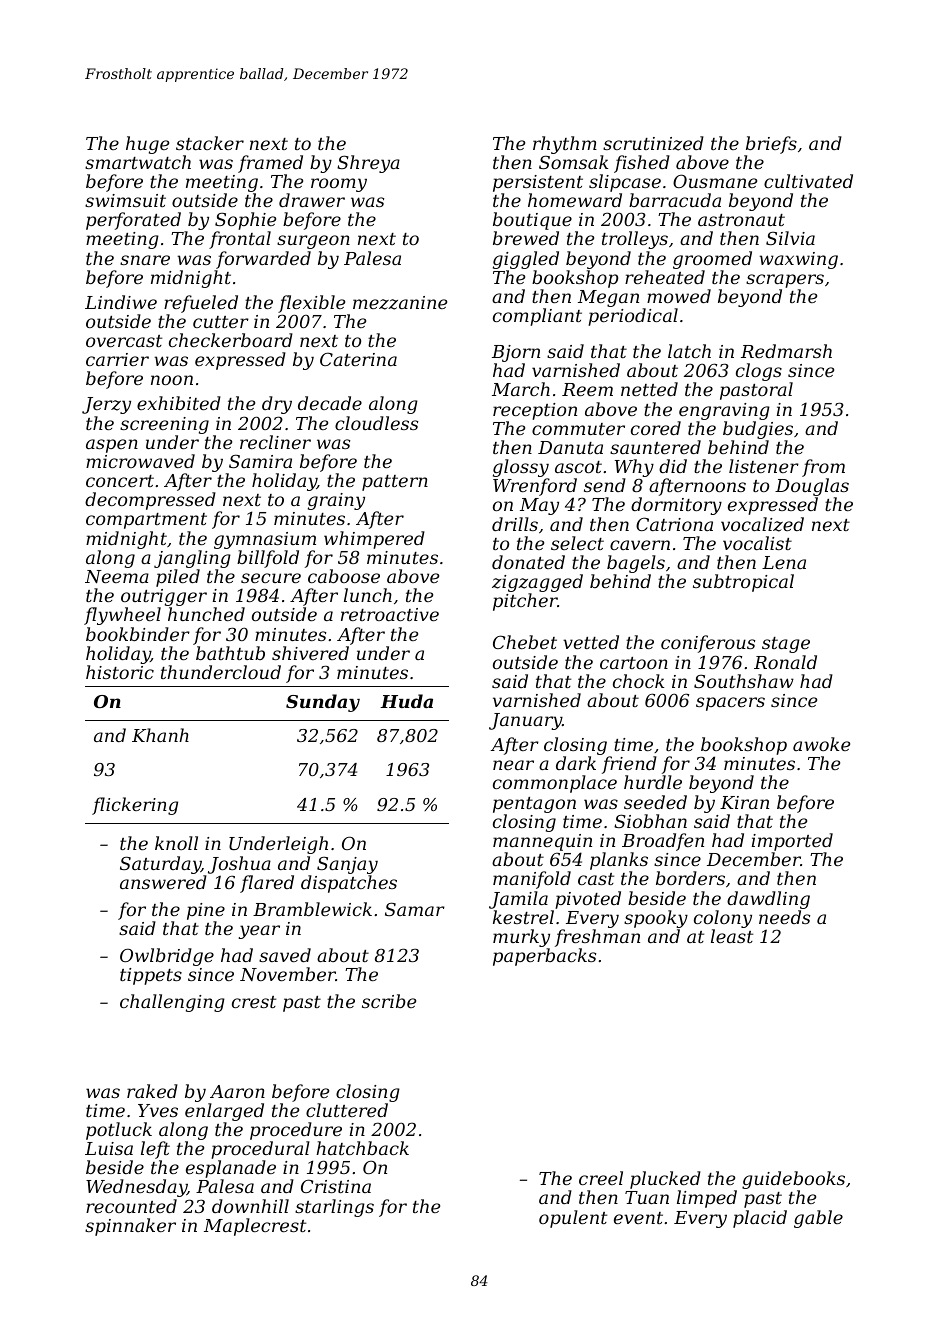  What do you see at coordinates (575, 200) in the document?
I see `homeward` at bounding box center [575, 200].
